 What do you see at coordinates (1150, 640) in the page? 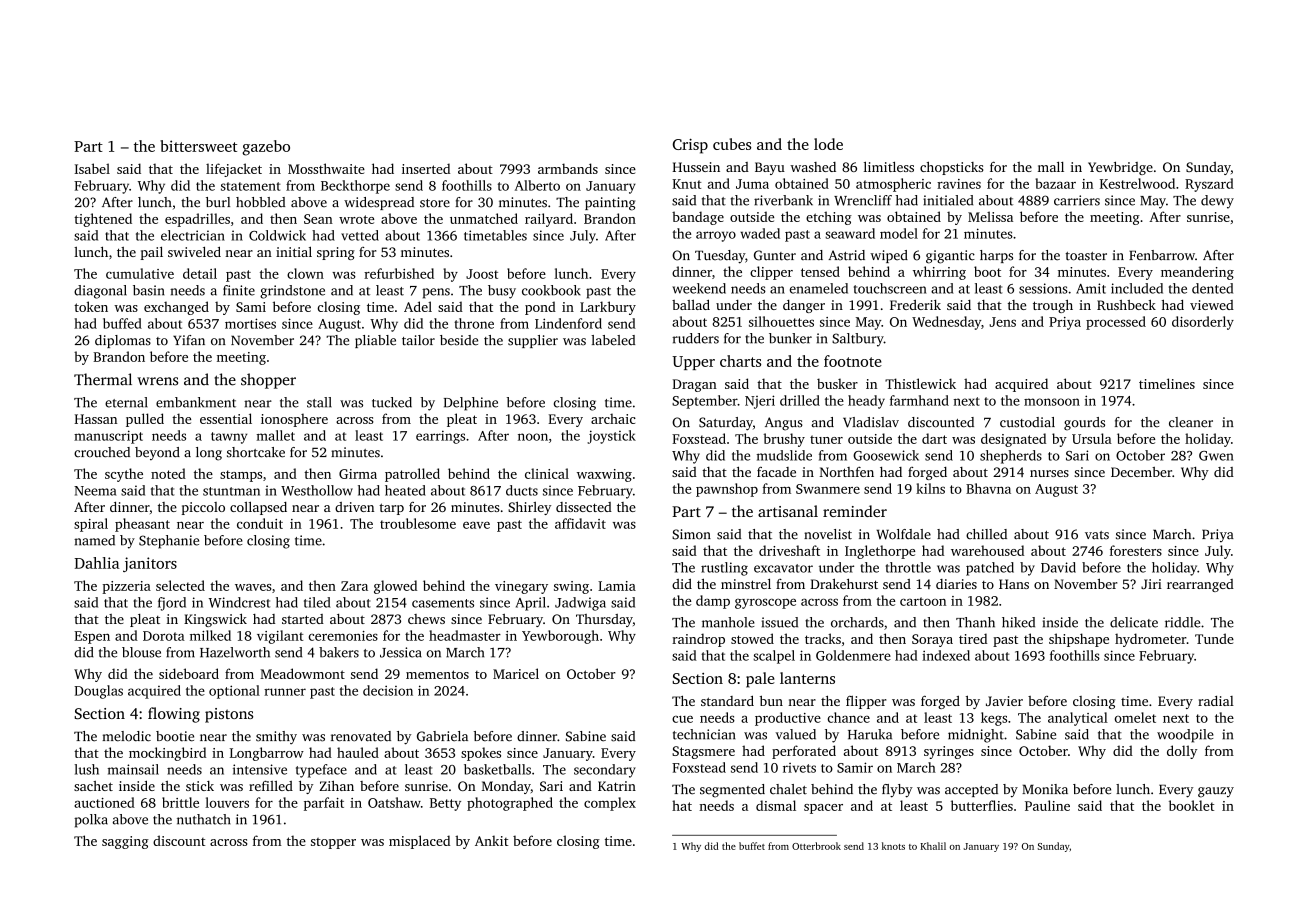
I see `hydrometer` at bounding box center [1150, 640].
